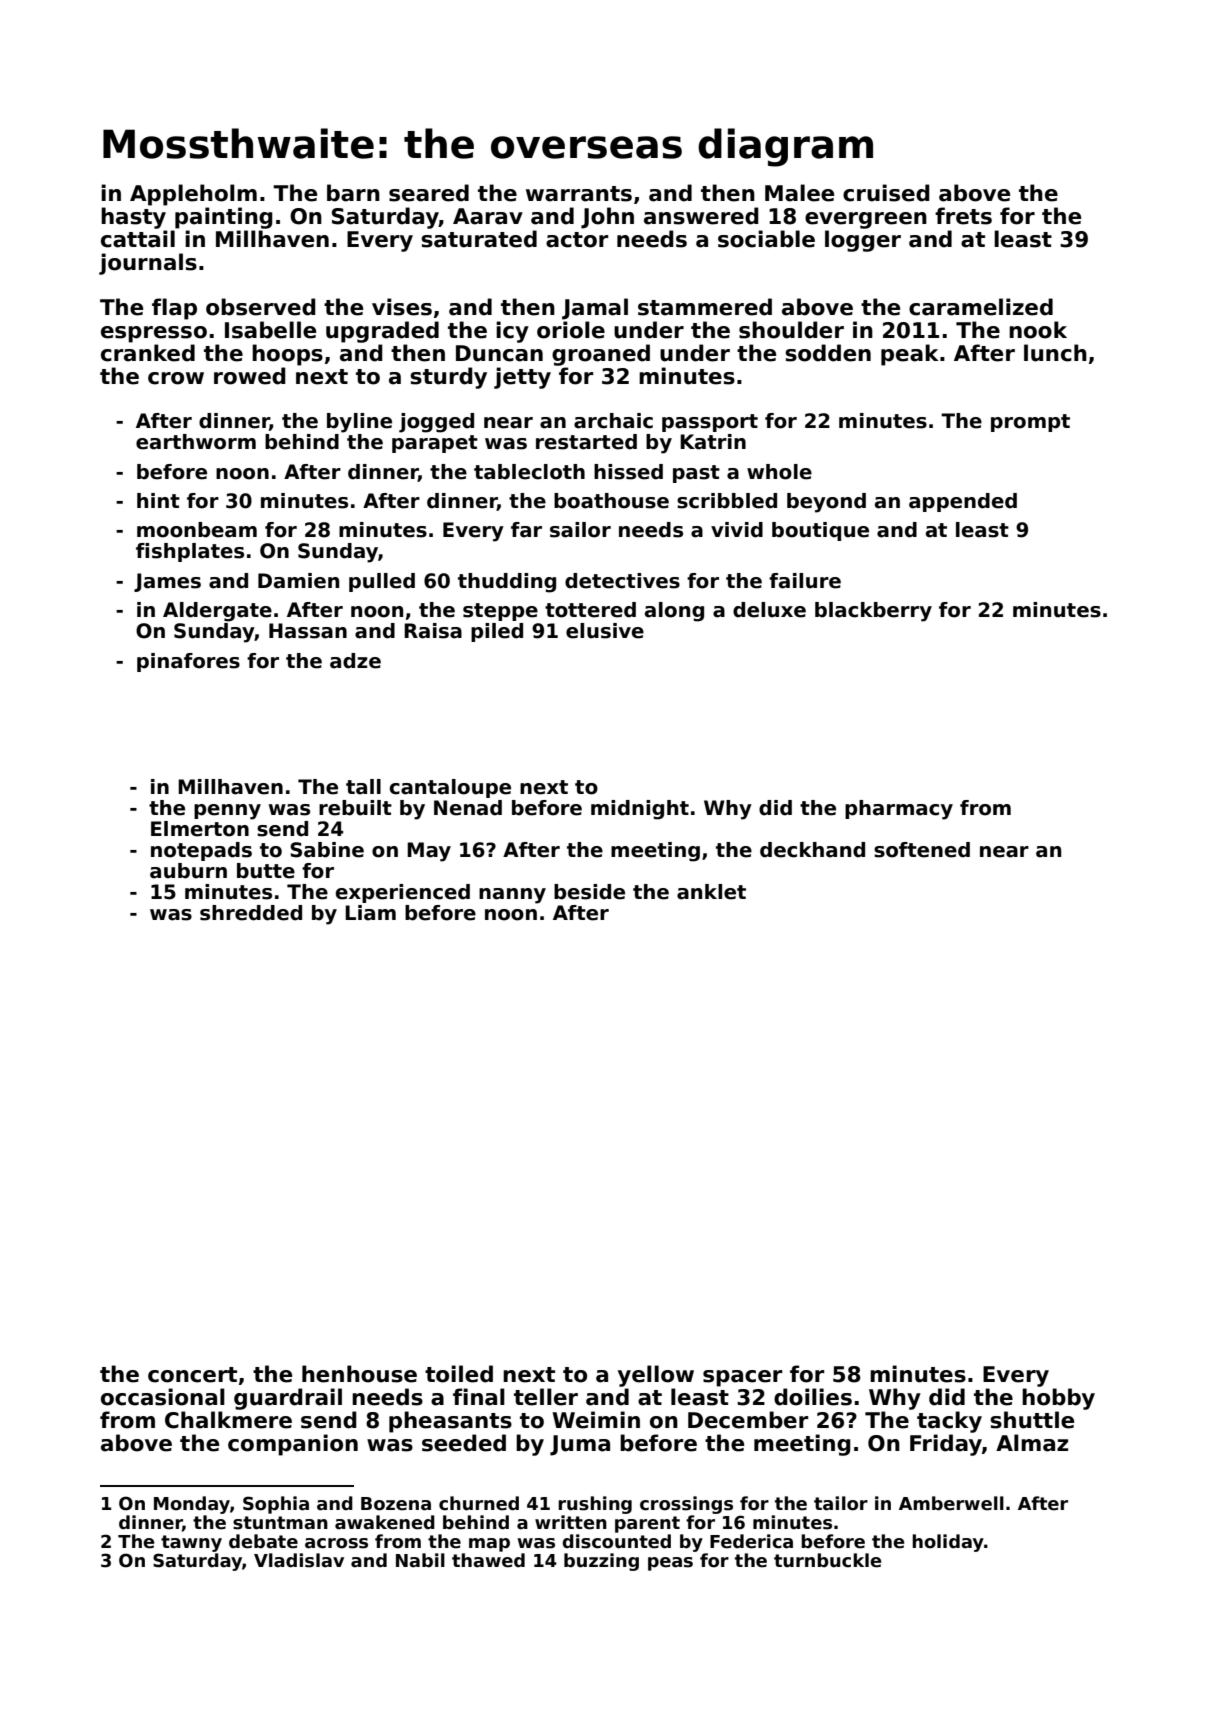 The width and height of the screenshot is (1212, 1714). Describe the element at coordinates (370, 913) in the screenshot. I see `Liam` at that location.
